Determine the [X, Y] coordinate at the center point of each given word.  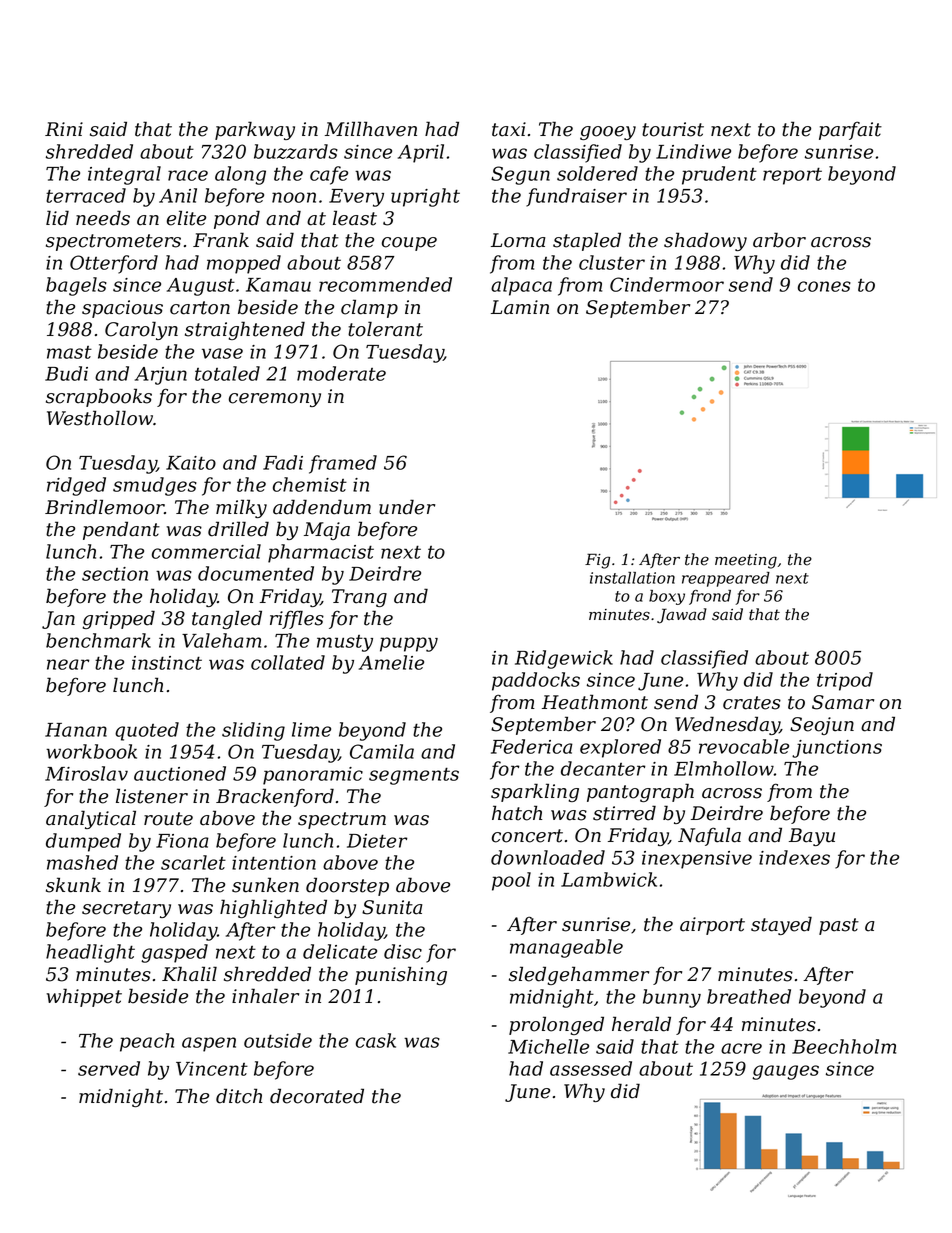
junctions [837, 749]
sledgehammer [579, 975]
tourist [673, 129]
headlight [90, 953]
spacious [122, 309]
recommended [385, 284]
